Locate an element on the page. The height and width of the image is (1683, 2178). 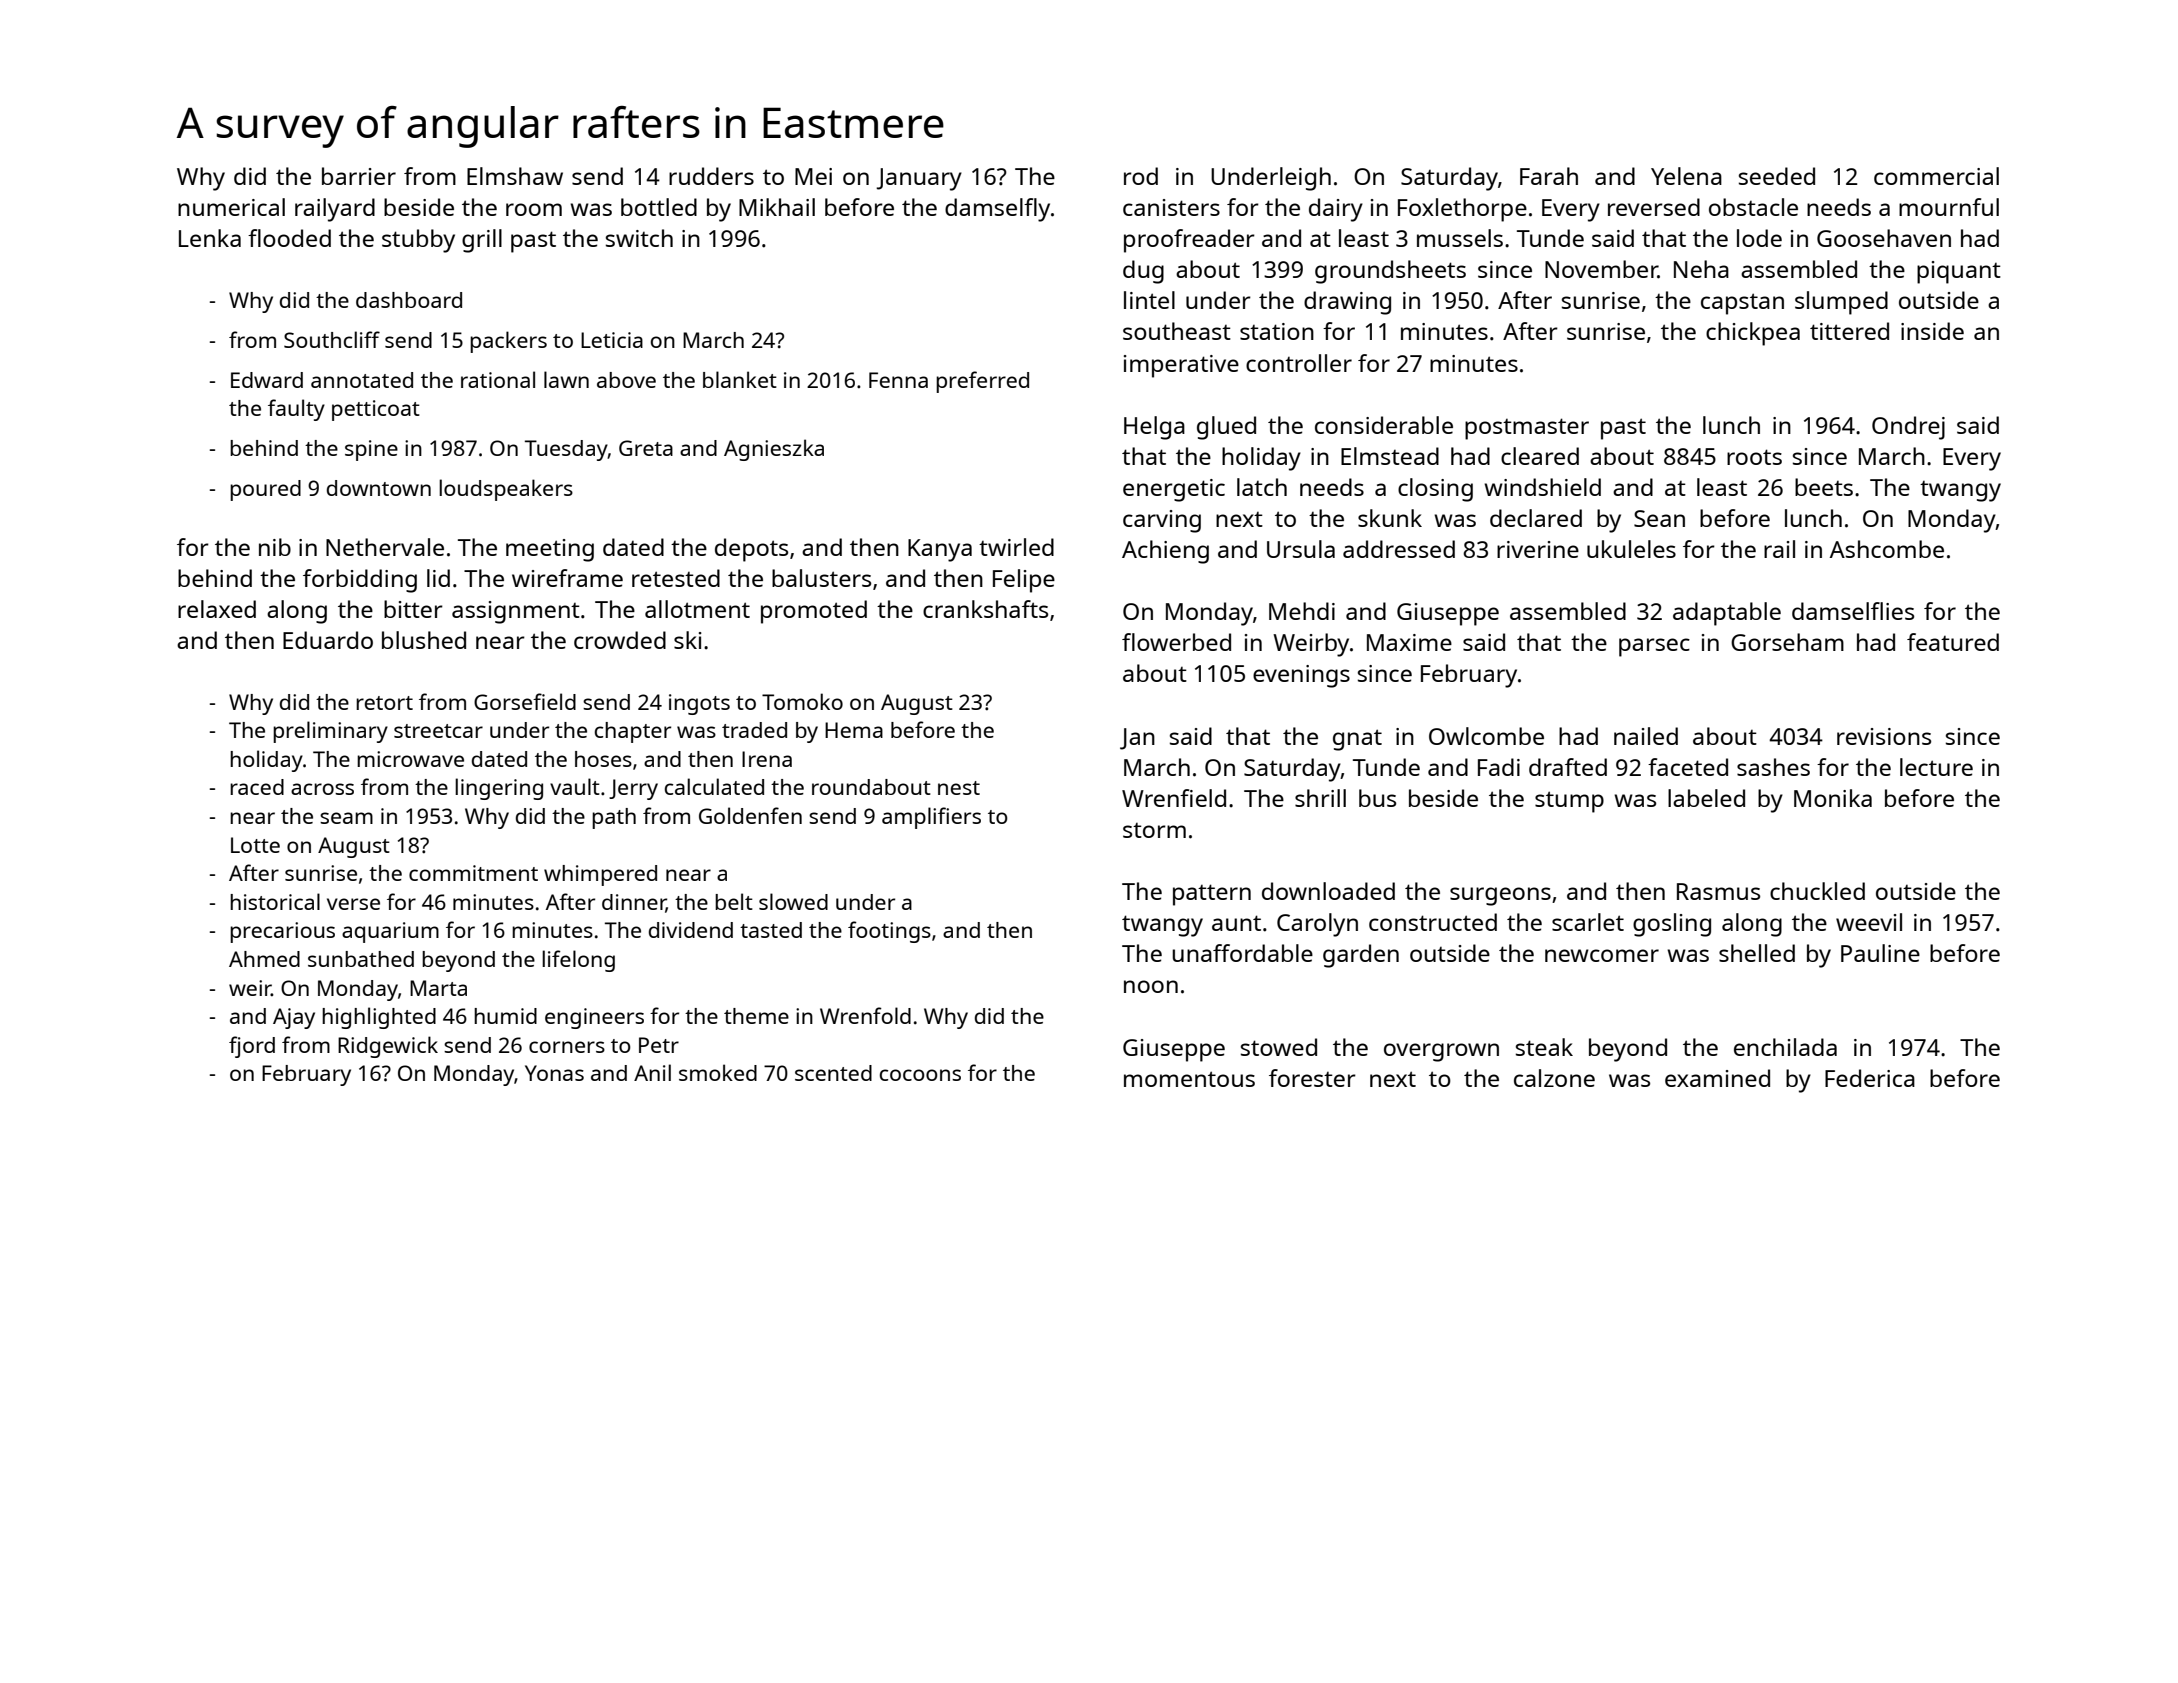
retort is located at coordinates (384, 703).
